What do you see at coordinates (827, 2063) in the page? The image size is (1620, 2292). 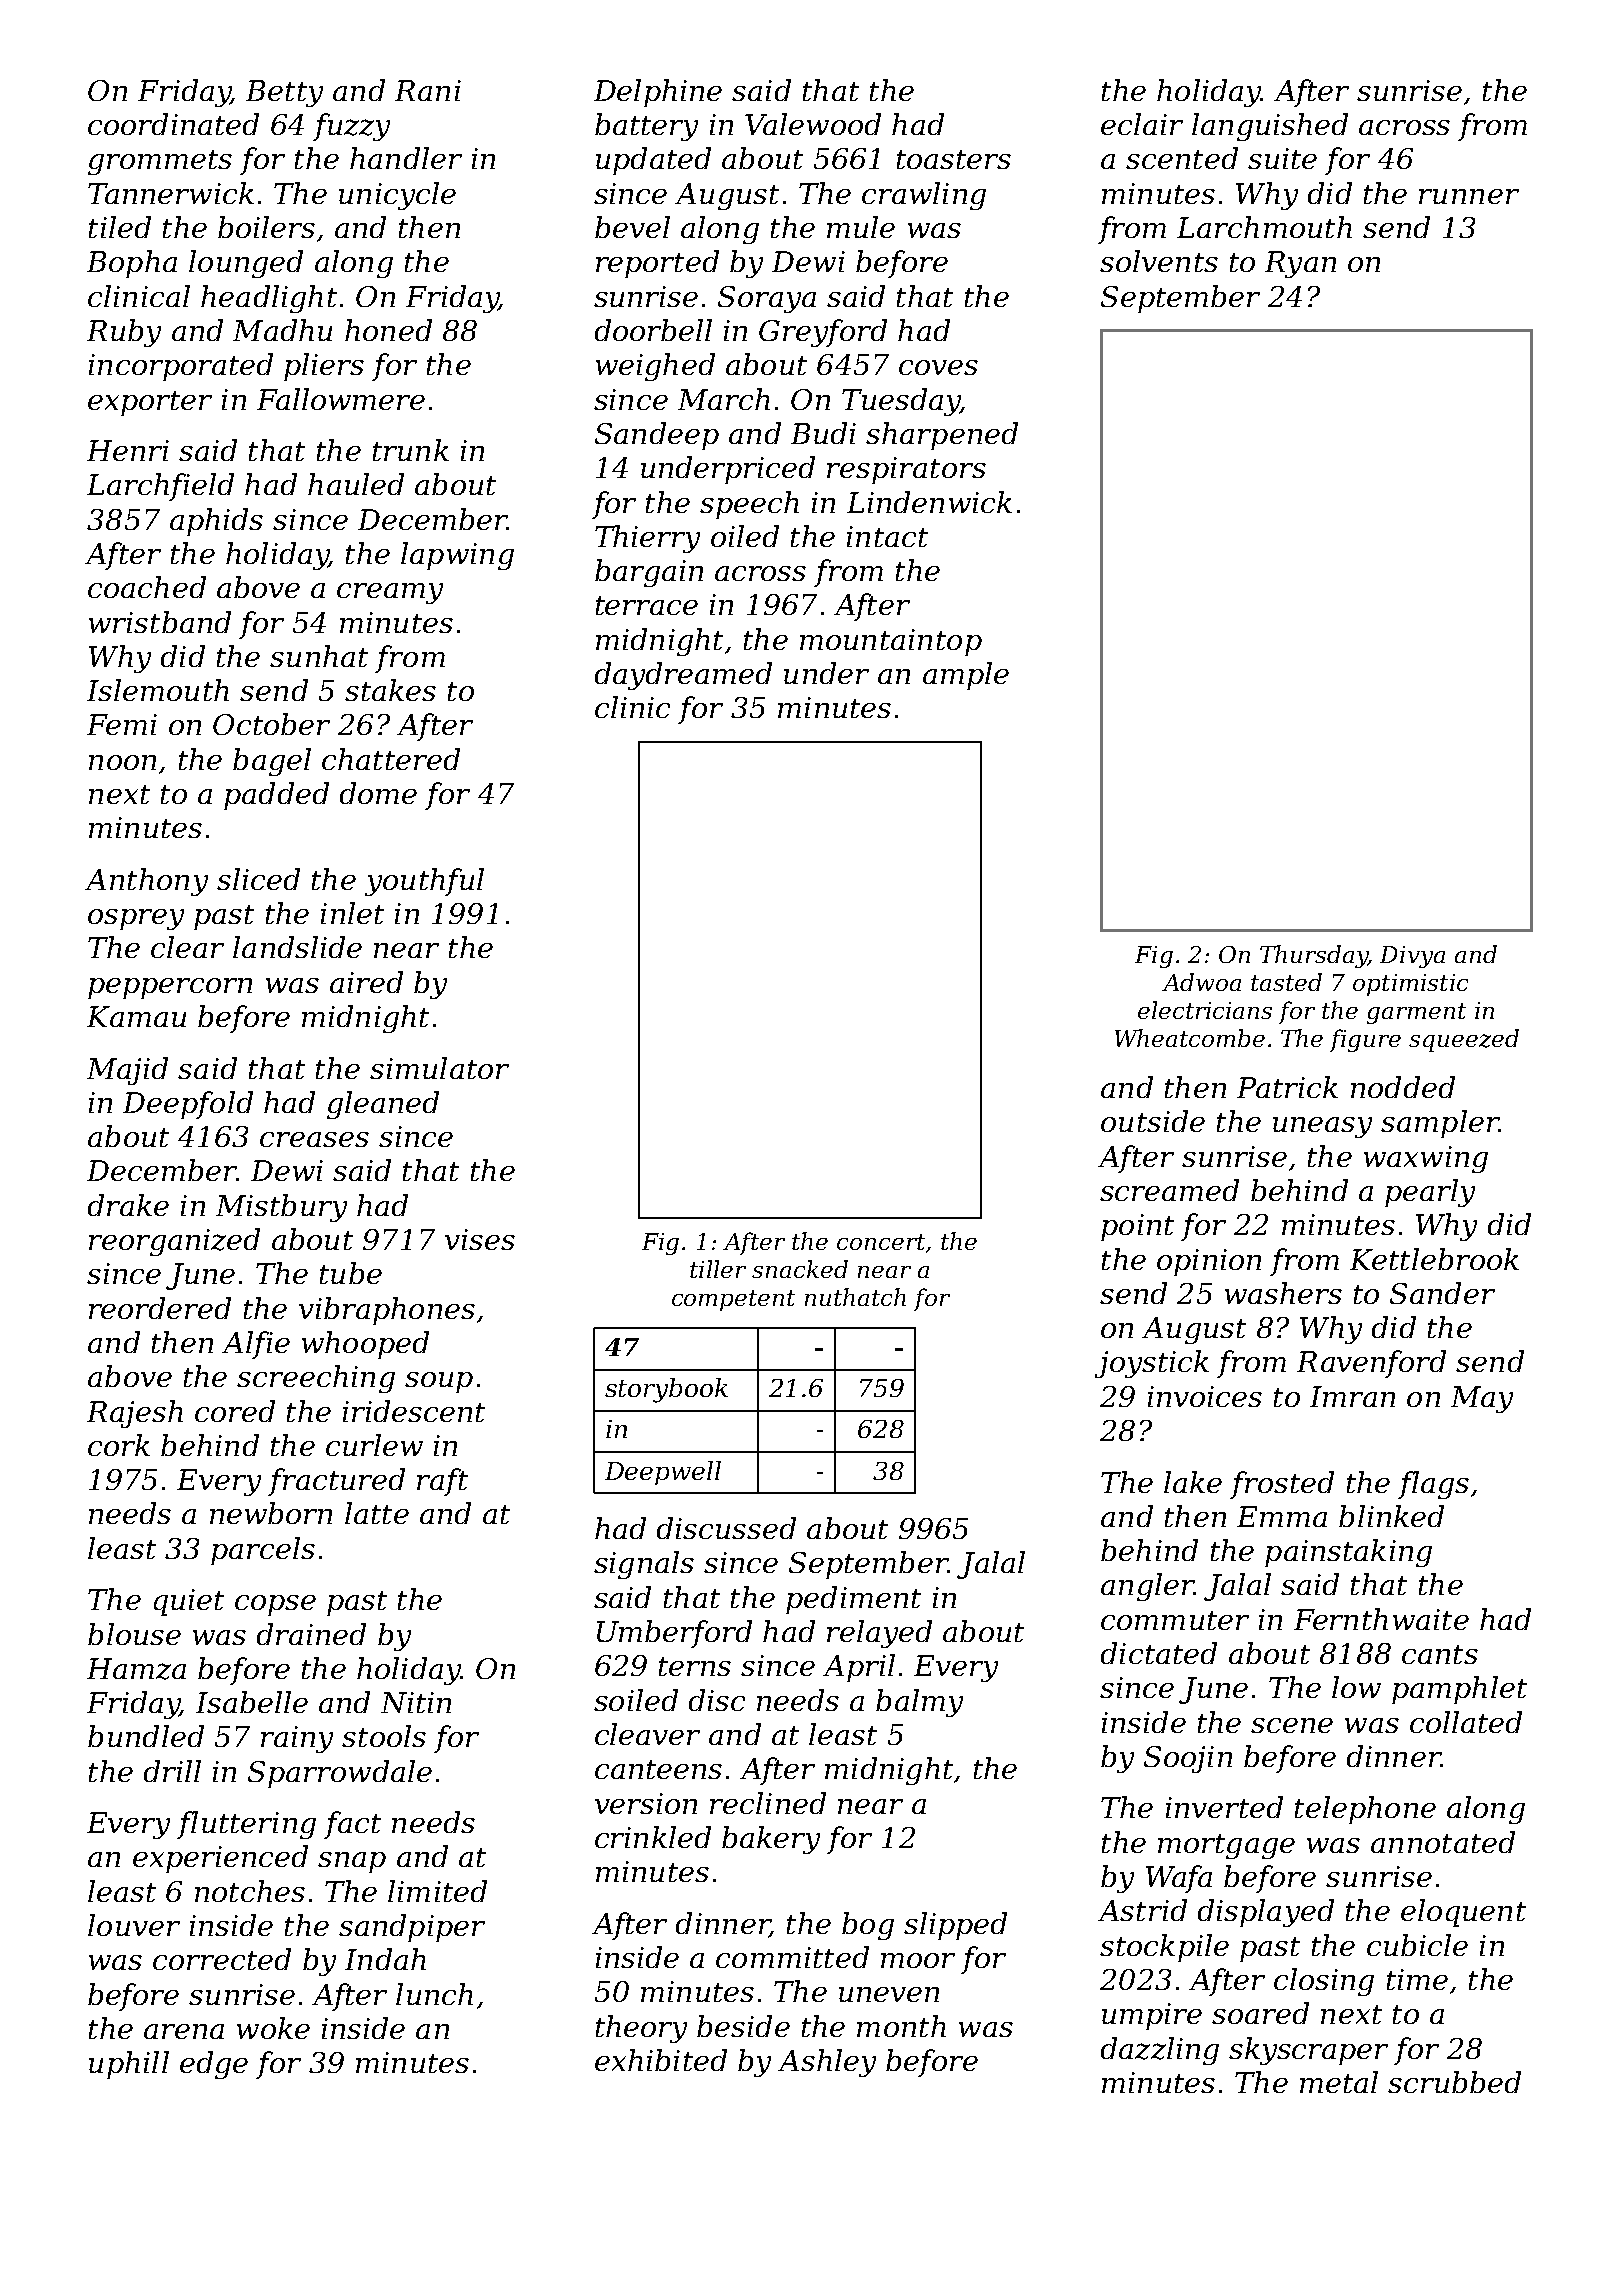 I see `Ashley` at bounding box center [827, 2063].
